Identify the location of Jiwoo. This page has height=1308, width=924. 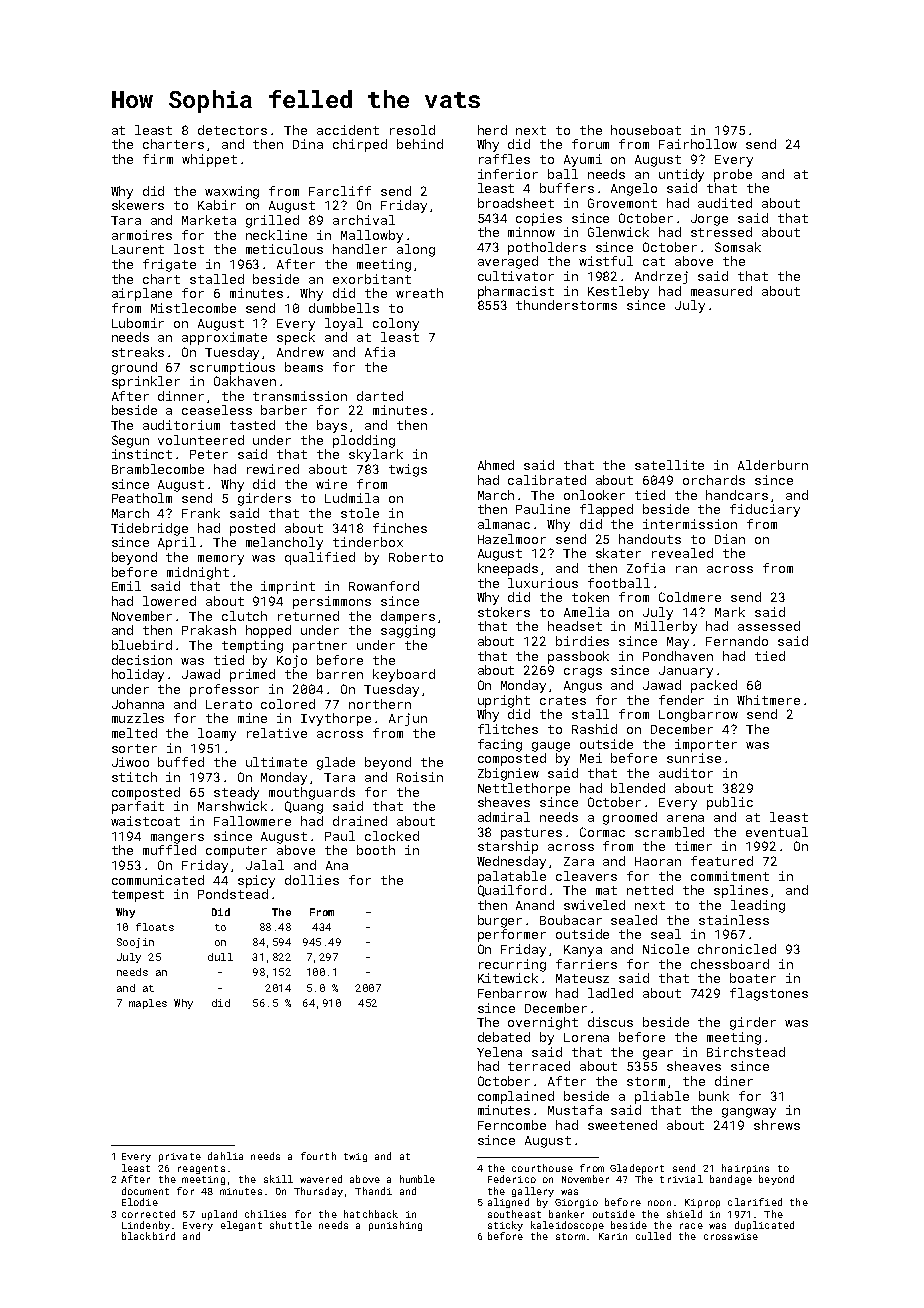
(130, 762).
